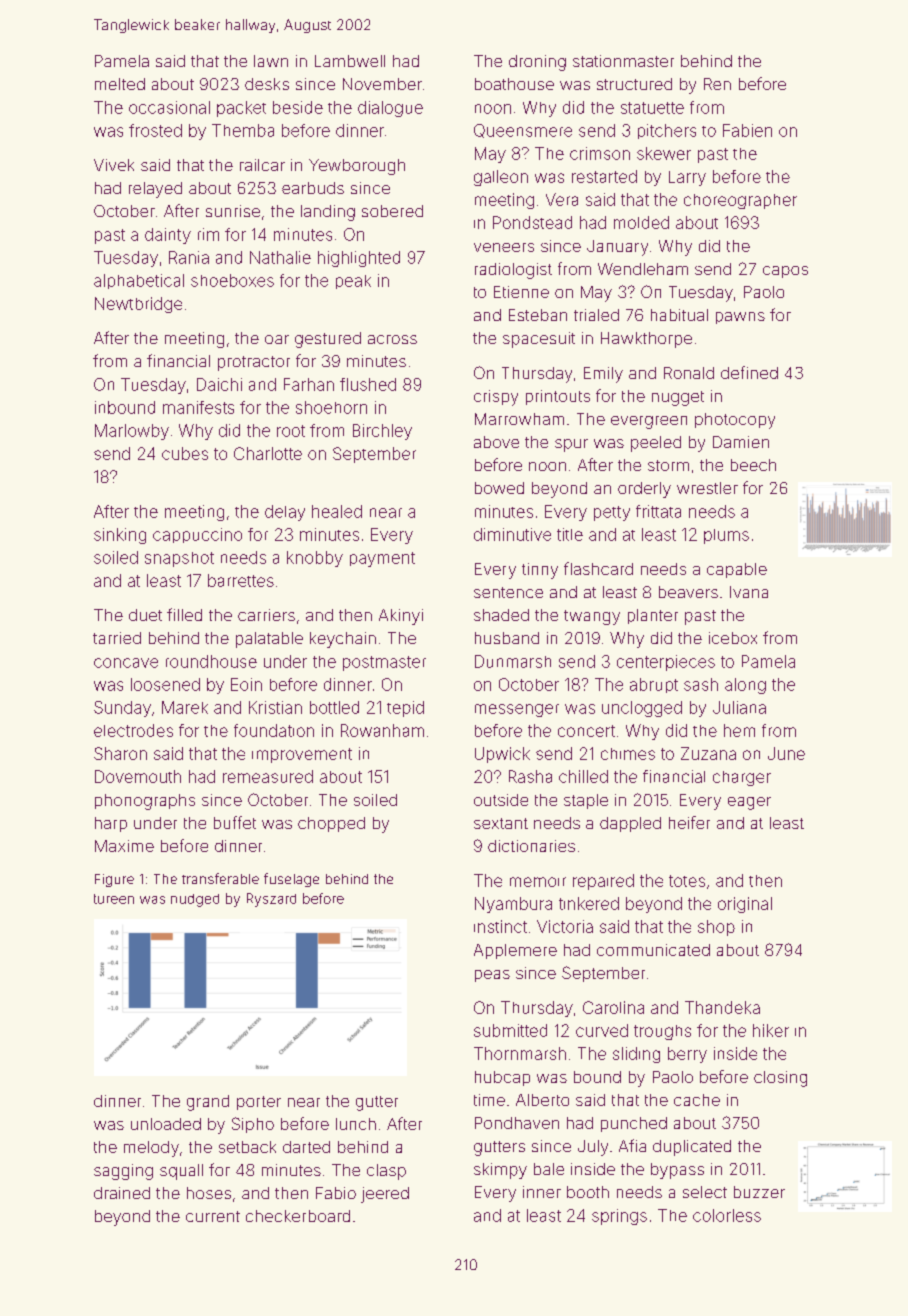  What do you see at coordinates (785, 272) in the screenshot?
I see `capos` at bounding box center [785, 272].
